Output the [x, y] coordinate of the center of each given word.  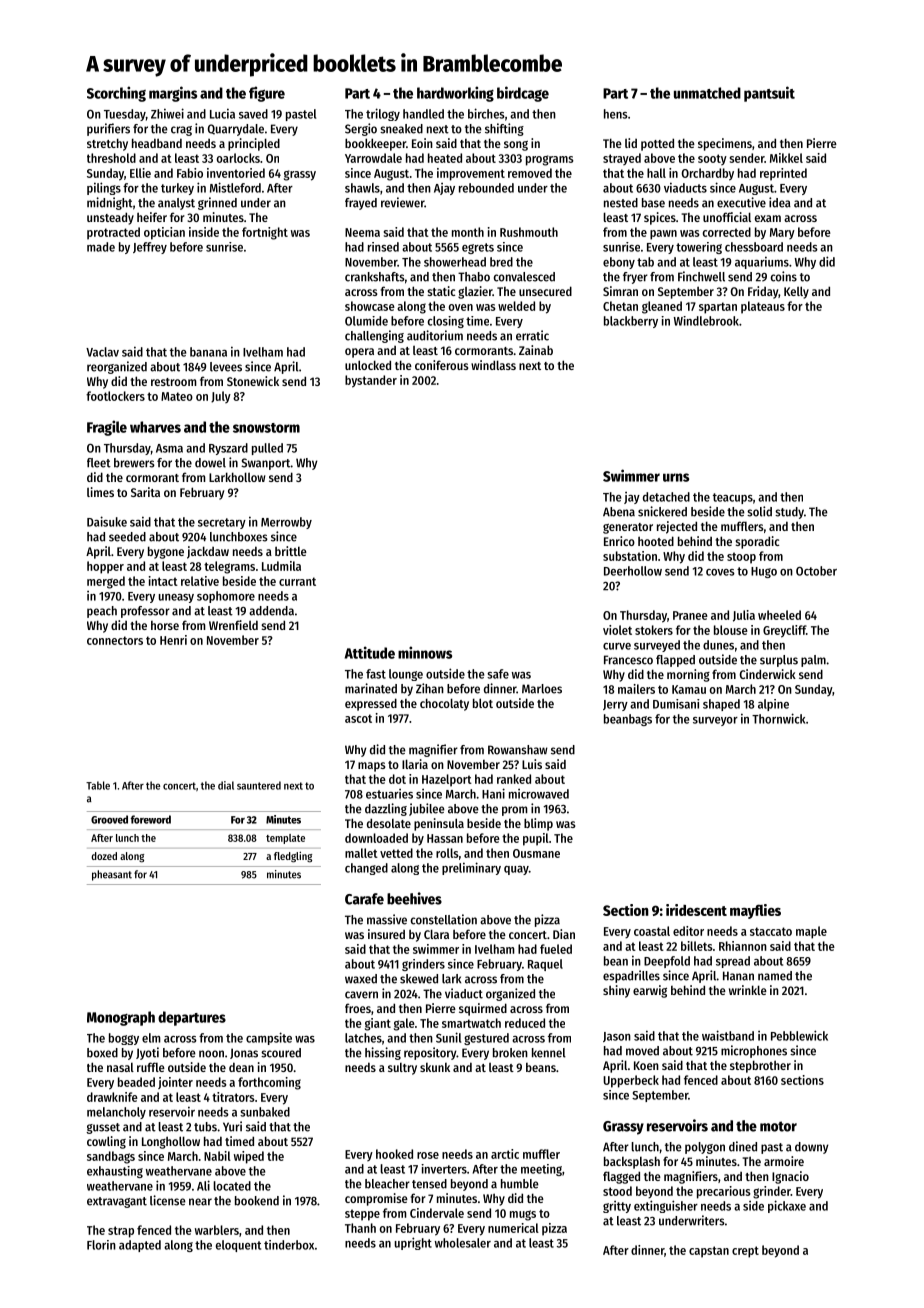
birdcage [523, 94]
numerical [513, 1228]
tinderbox [289, 1245]
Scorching [116, 94]
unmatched [707, 93]
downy [812, 1148]
